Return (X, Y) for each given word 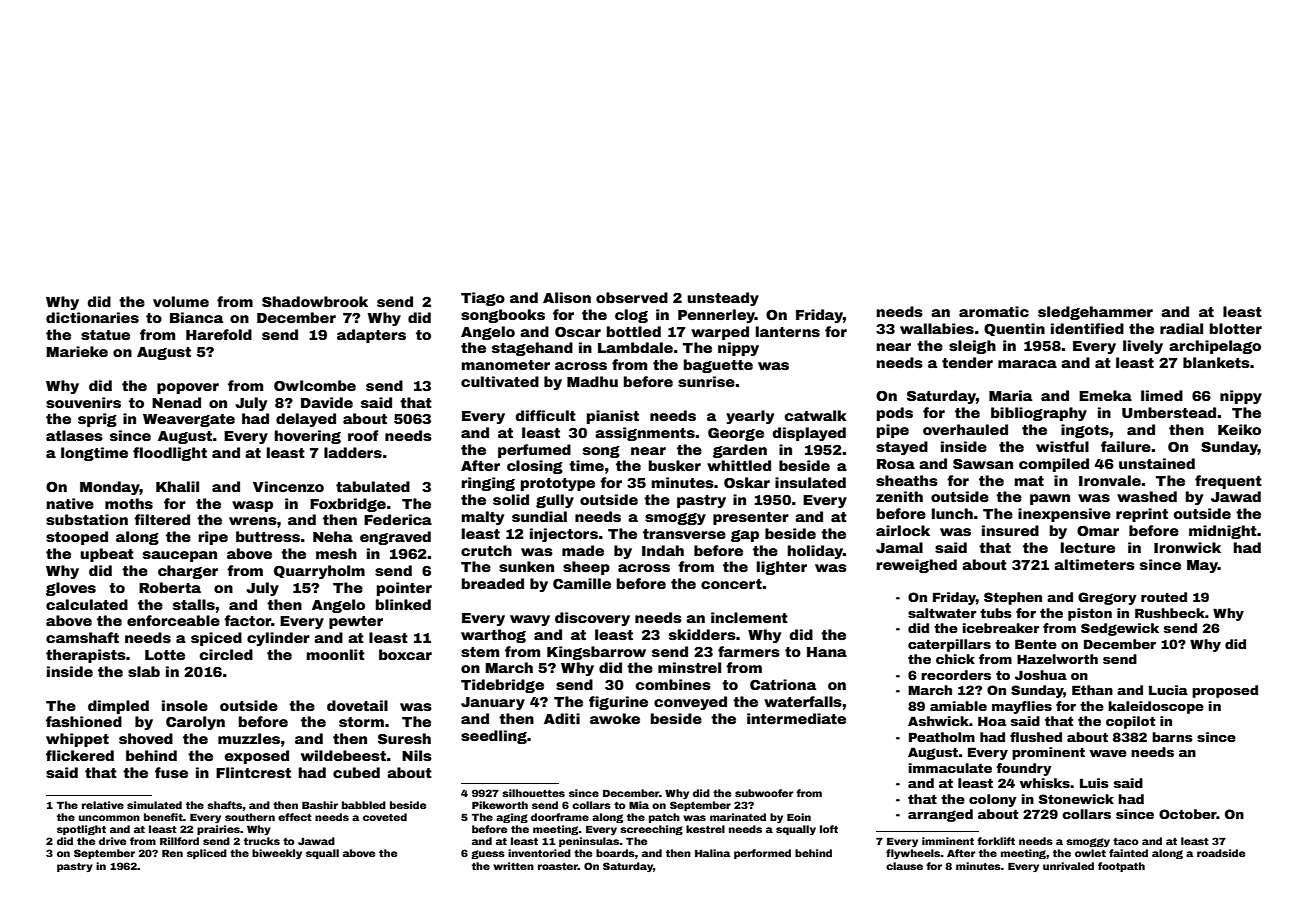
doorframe (560, 817)
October (1188, 814)
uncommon (109, 818)
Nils (417, 755)
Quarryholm (319, 572)
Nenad (176, 402)
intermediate (796, 718)
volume (181, 301)
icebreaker (1001, 628)
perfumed (534, 451)
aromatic (994, 311)
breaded (493, 583)
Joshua (1041, 675)
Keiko (1239, 429)
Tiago (483, 299)
